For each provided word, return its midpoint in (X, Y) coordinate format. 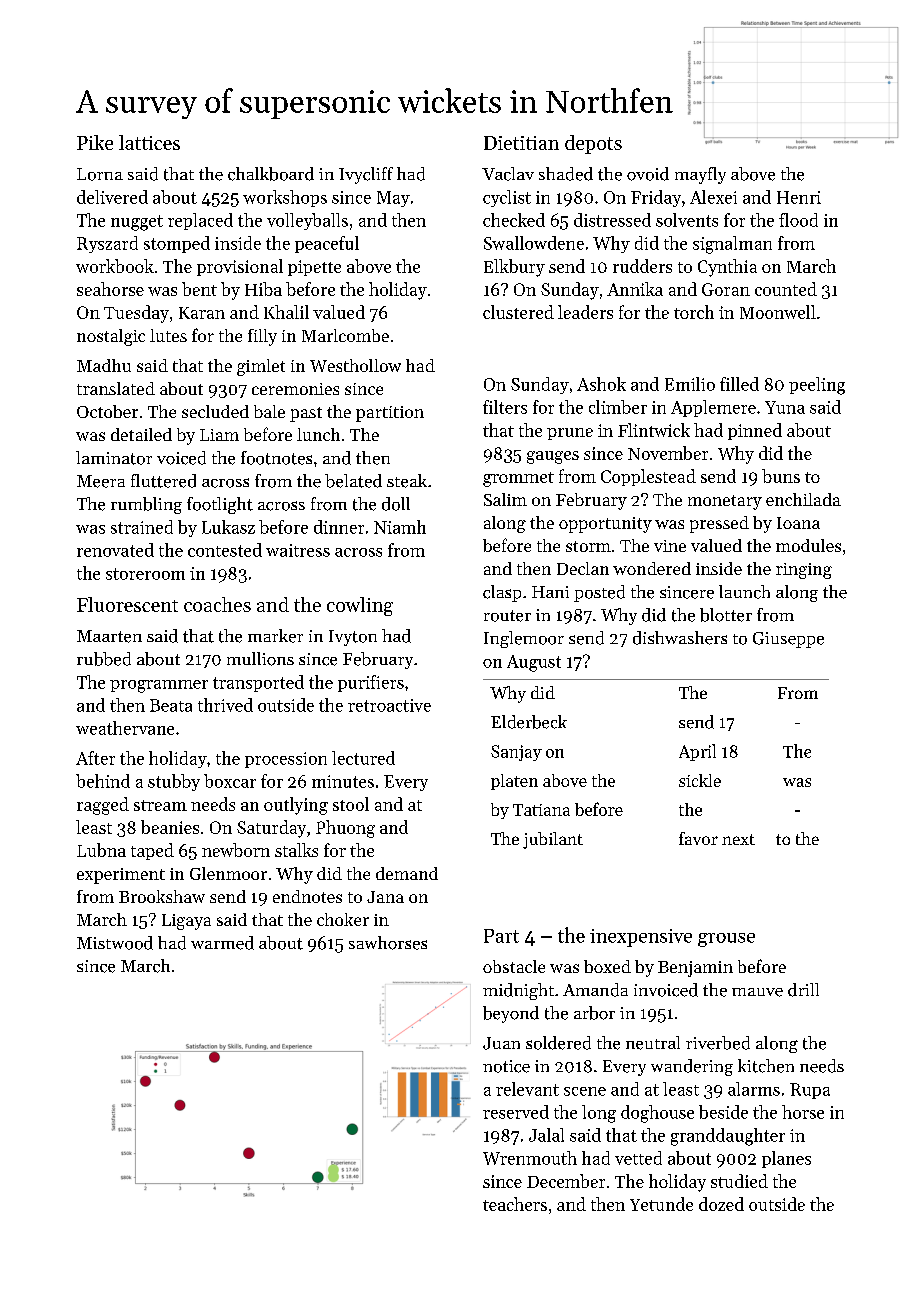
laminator (114, 458)
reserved (516, 1112)
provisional (240, 267)
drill (803, 990)
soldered (558, 1043)
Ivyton (353, 638)
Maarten (109, 636)
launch (744, 592)
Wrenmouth (530, 1158)
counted (786, 289)
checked (514, 220)
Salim (505, 499)
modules (808, 545)
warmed (222, 943)
